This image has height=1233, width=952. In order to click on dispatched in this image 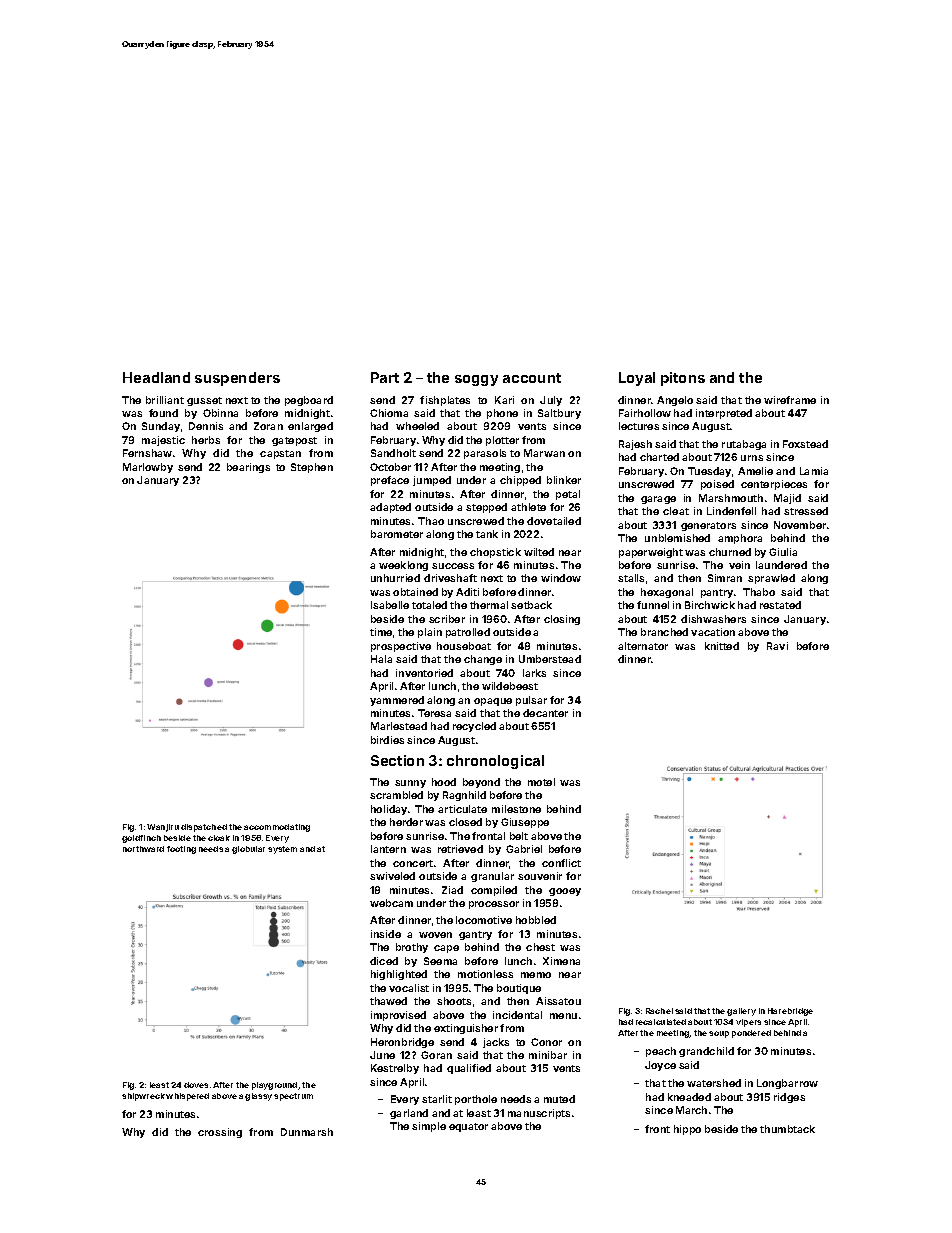, I will do `click(204, 828)`.
